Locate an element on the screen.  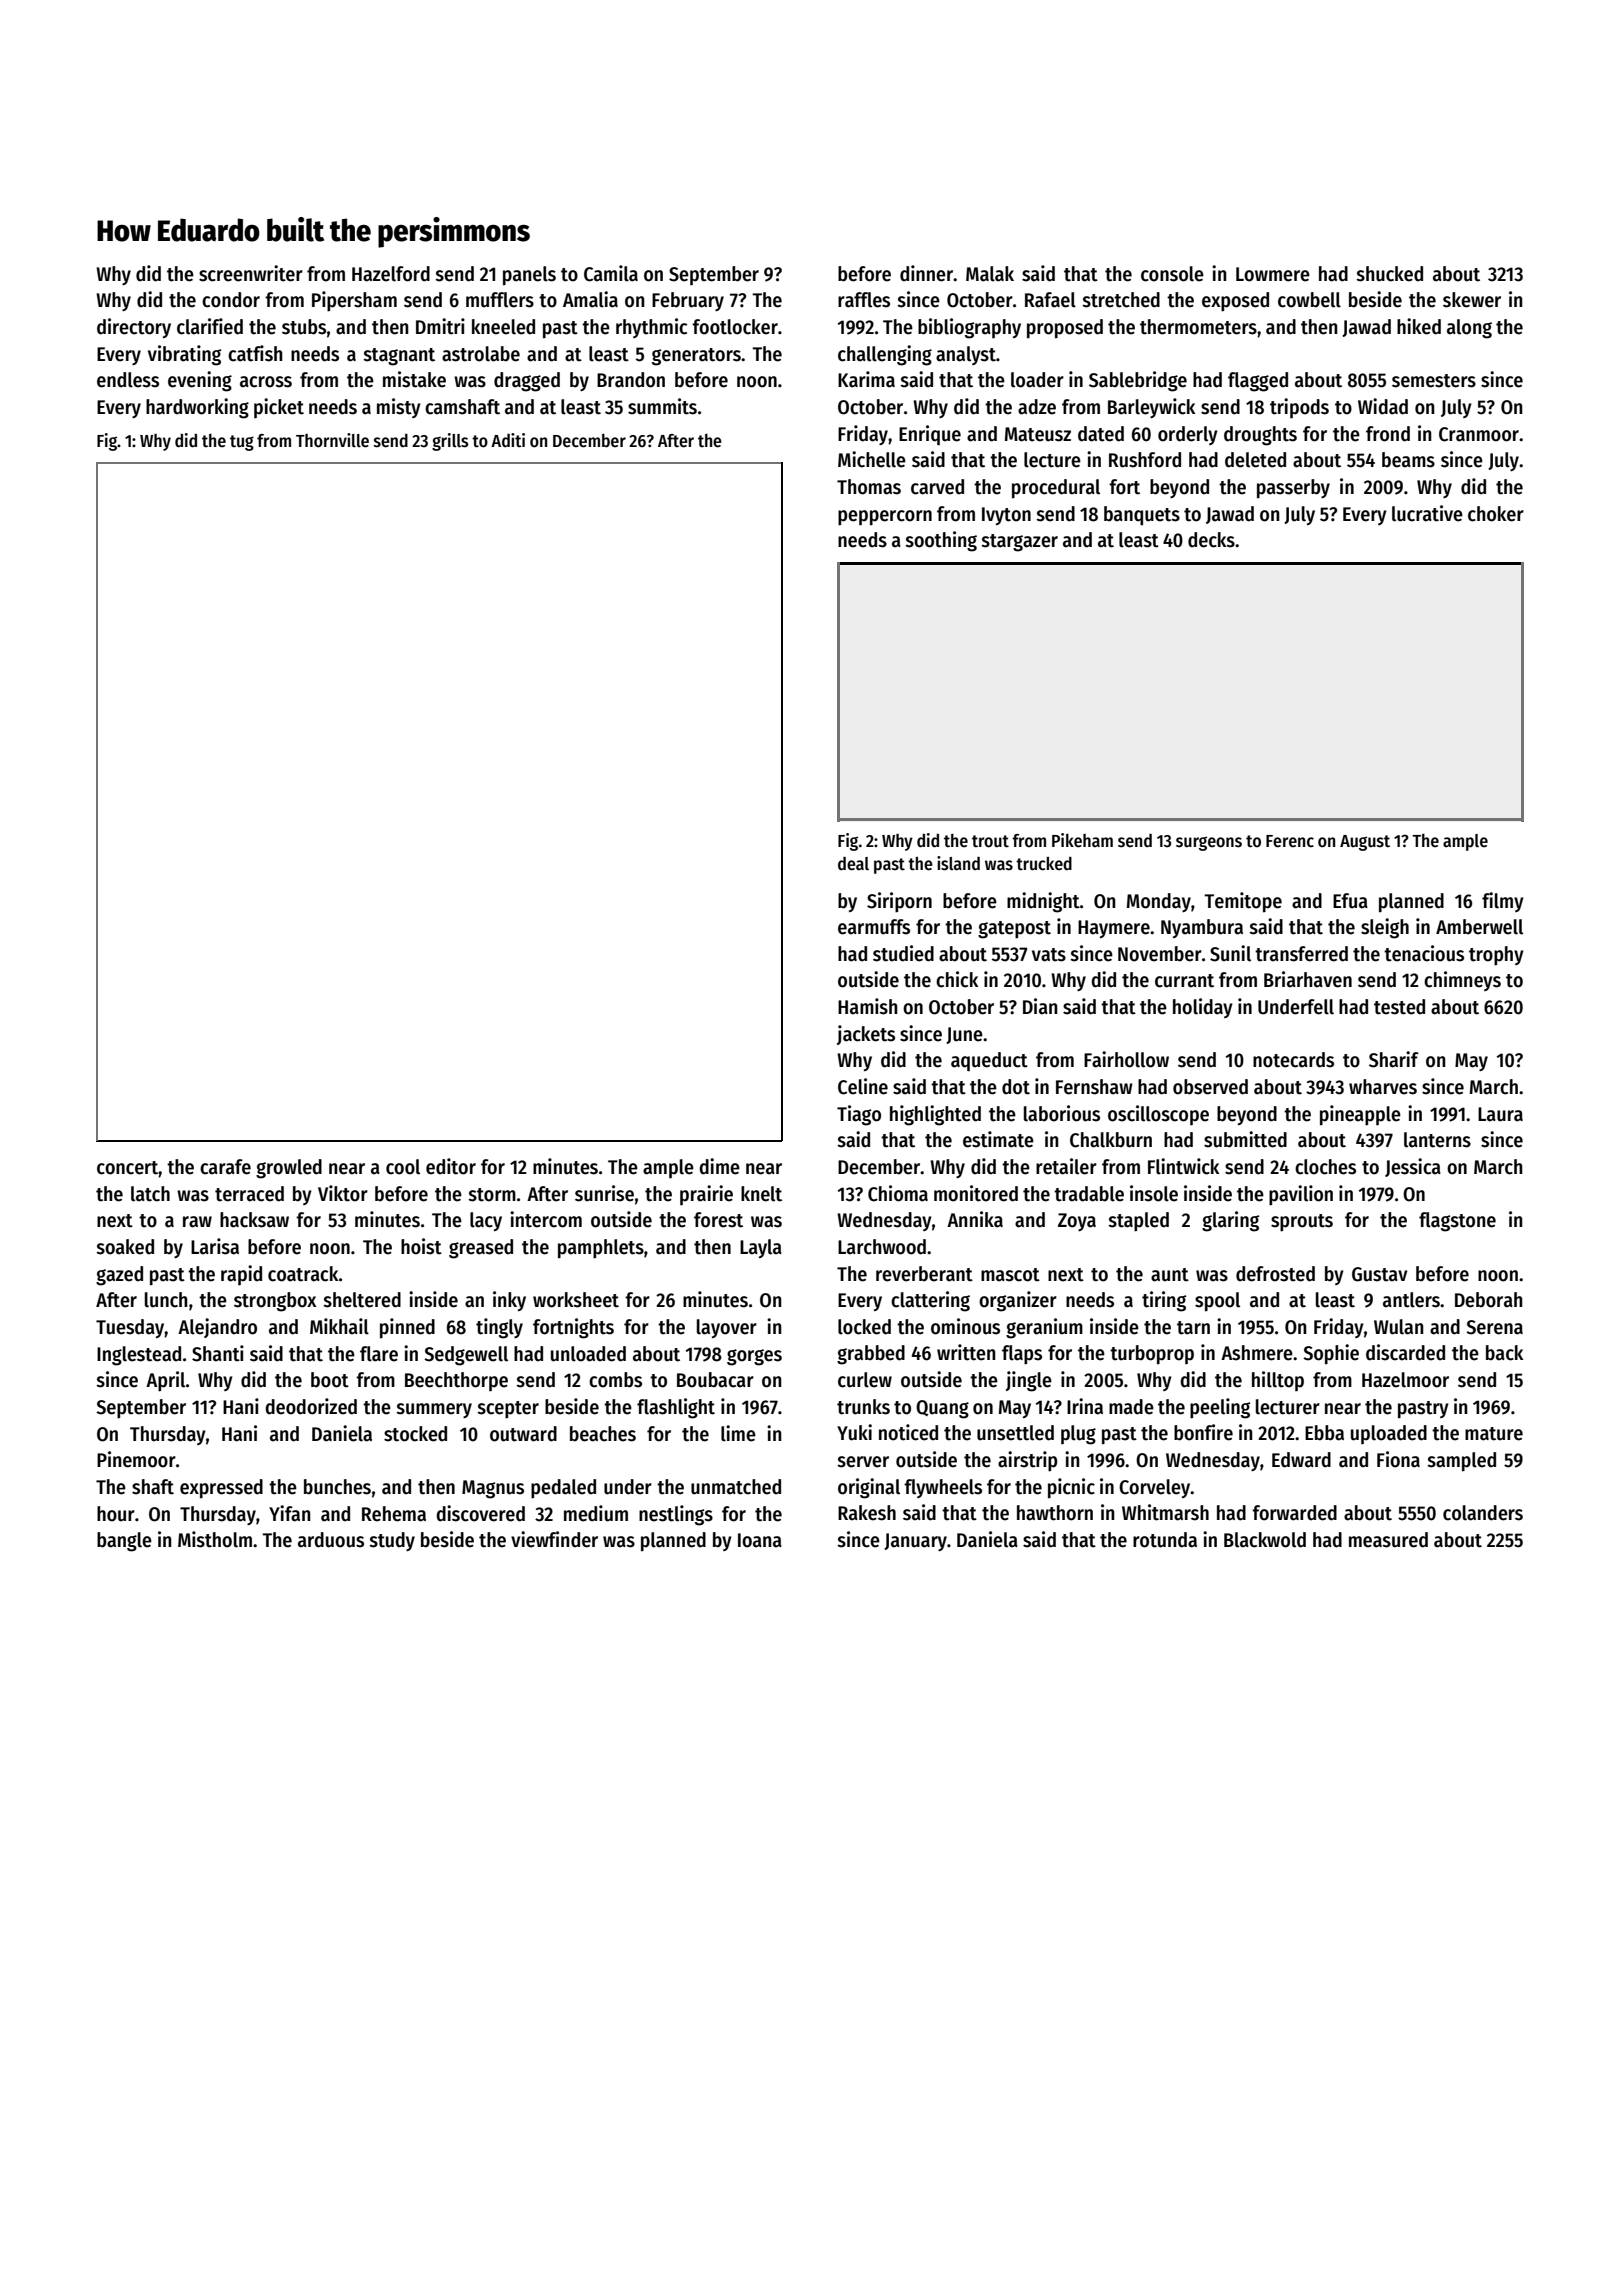
Rehema is located at coordinates (394, 1514).
